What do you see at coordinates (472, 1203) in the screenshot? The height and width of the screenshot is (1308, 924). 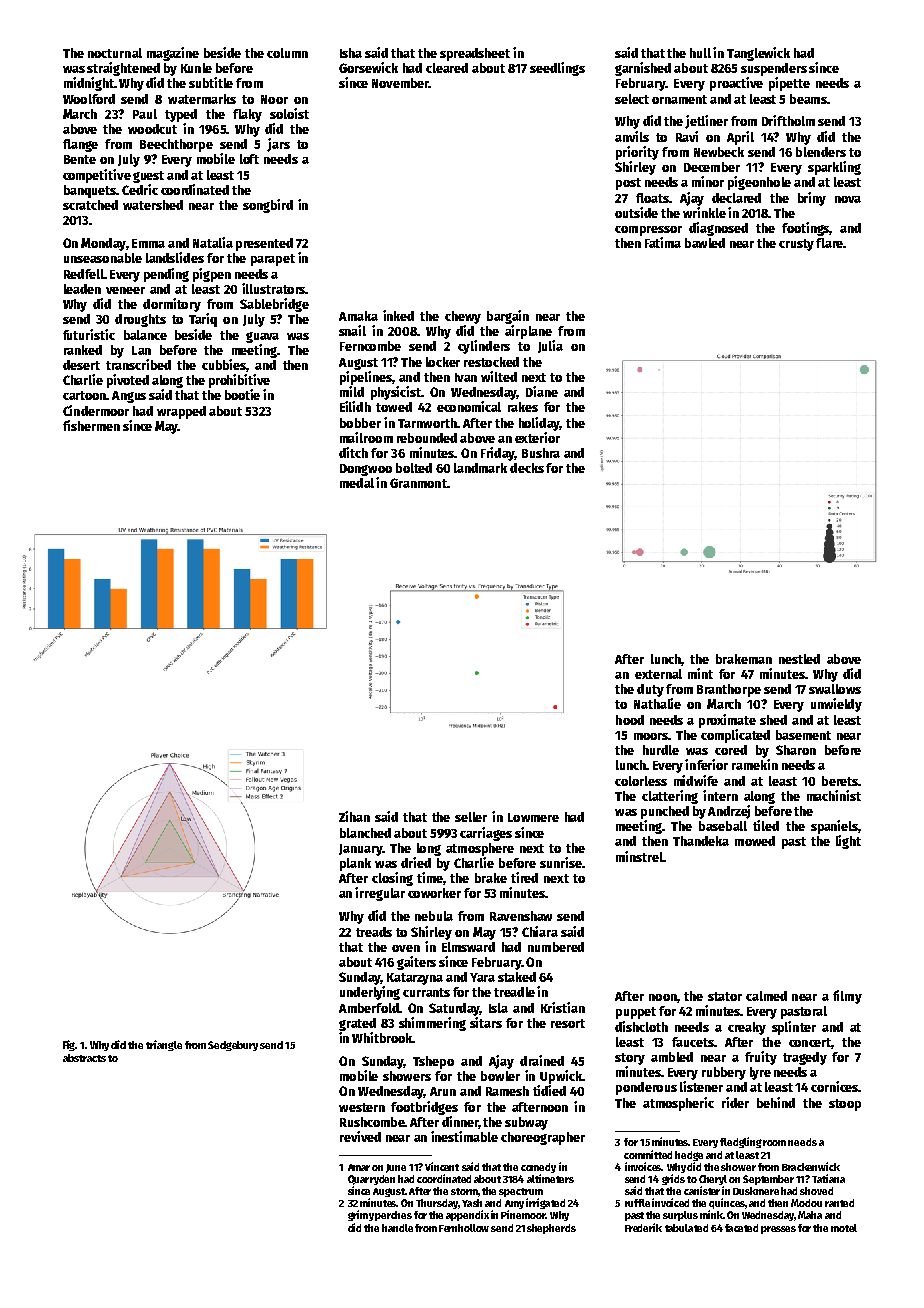 I see `Yash` at bounding box center [472, 1203].
